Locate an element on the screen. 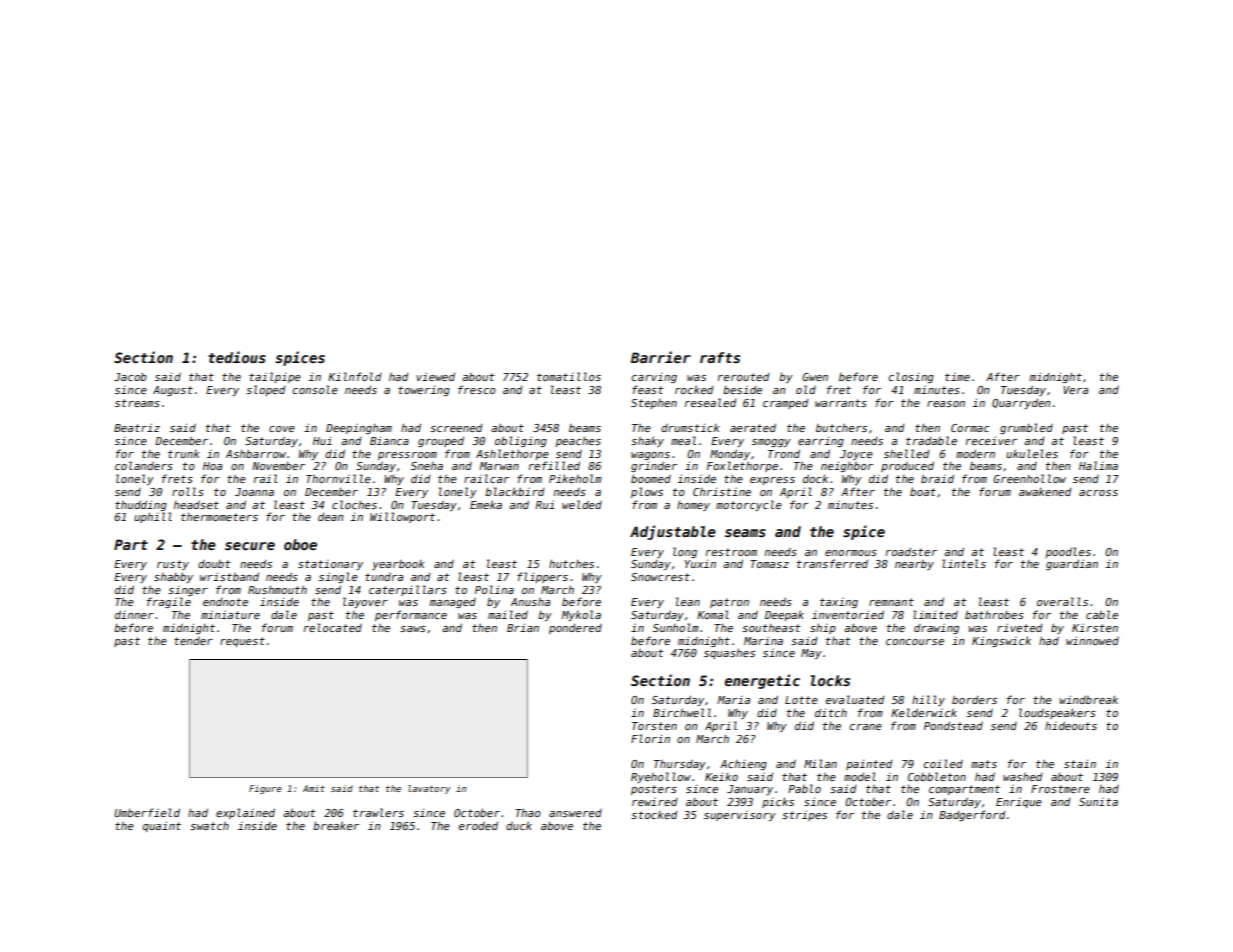 The image size is (1233, 952). flippers is located at coordinates (542, 577).
